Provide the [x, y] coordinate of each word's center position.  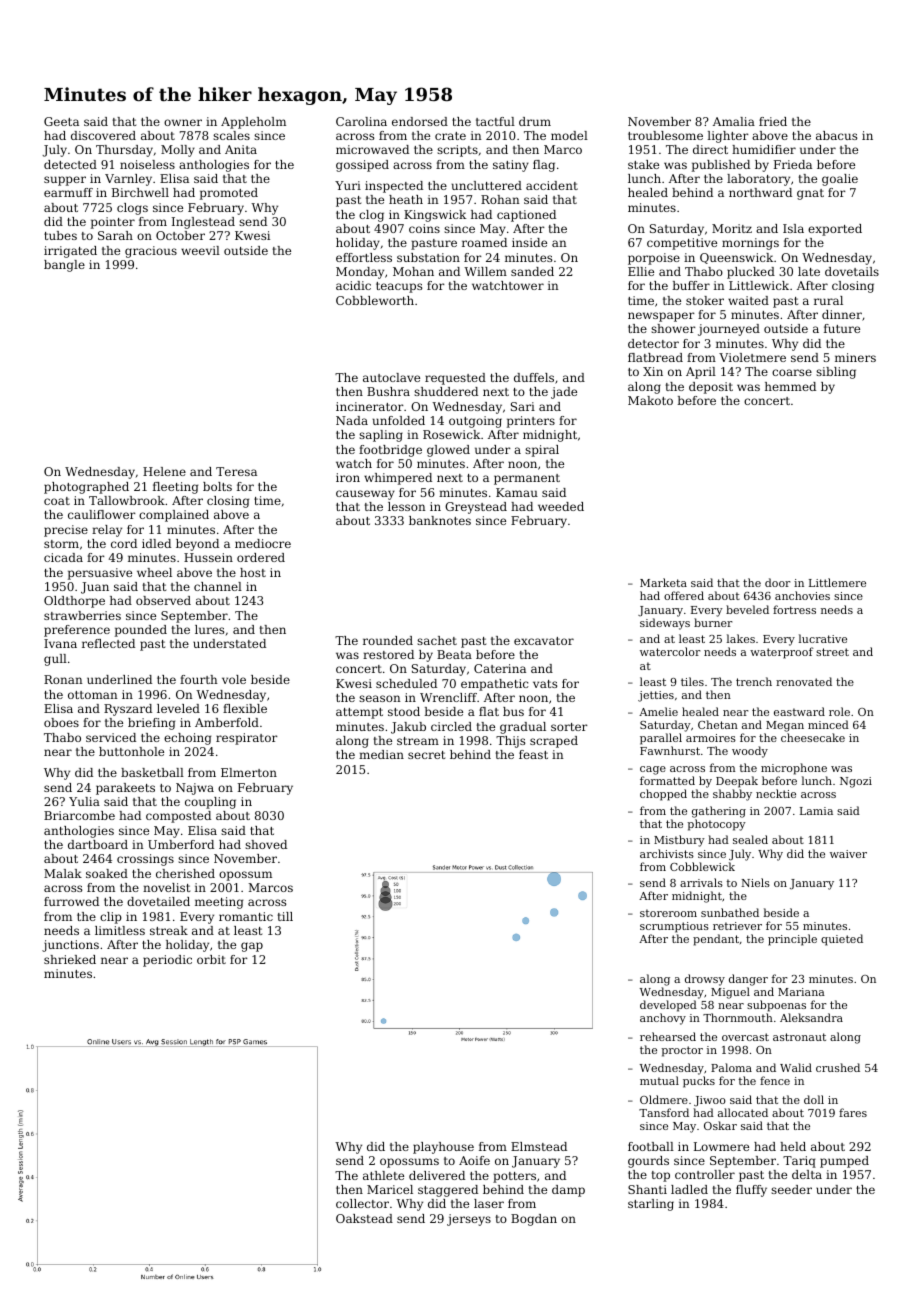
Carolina [361, 121]
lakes [741, 638]
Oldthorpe [74, 602]
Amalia [734, 121]
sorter [569, 727]
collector [362, 1203]
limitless [120, 930]
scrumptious [674, 927]
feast [533, 754]
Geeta [61, 121]
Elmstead [539, 1146]
